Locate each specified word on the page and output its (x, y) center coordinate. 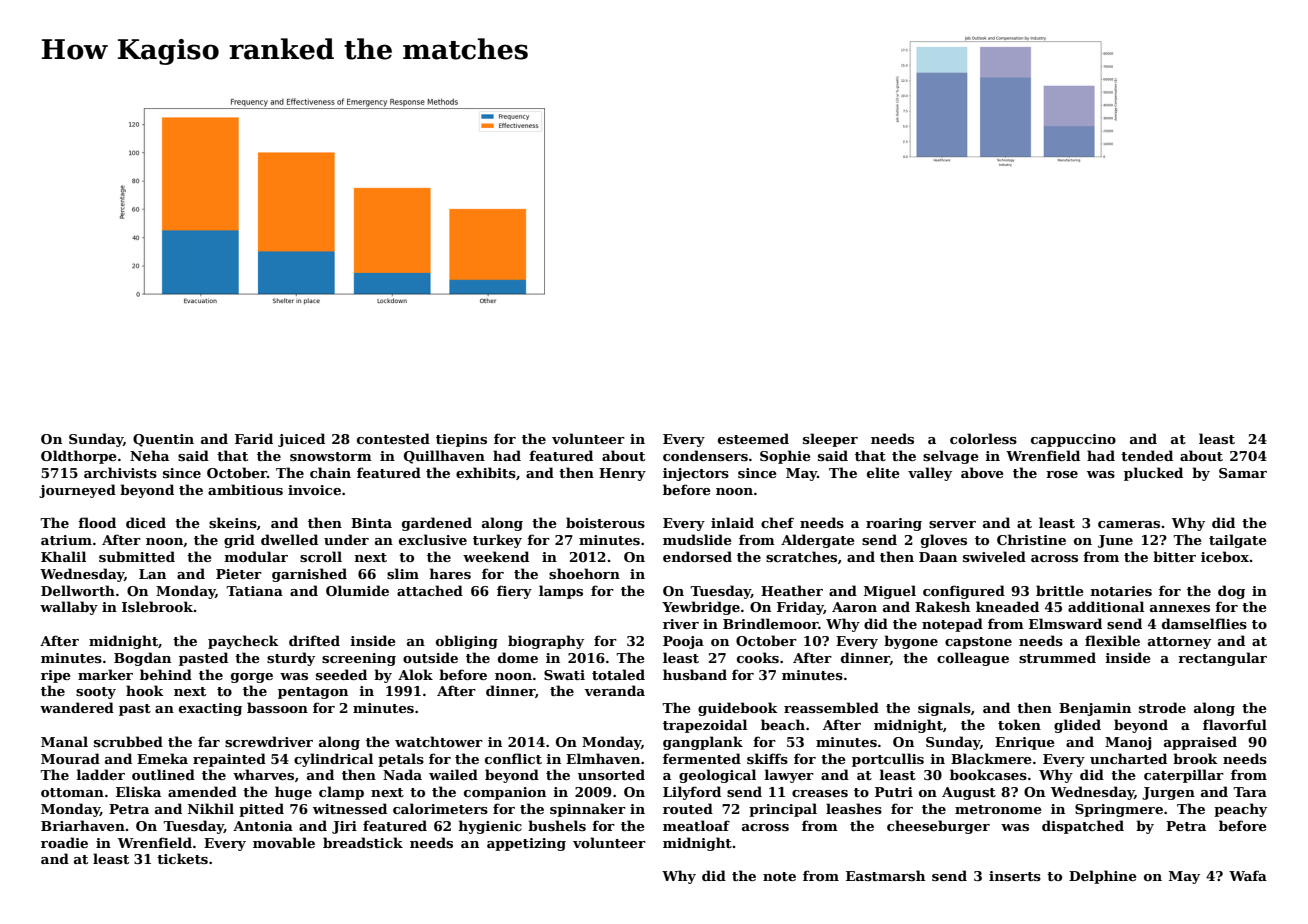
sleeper (830, 440)
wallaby (69, 608)
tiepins (461, 440)
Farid (254, 438)
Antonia (263, 826)
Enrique (1025, 743)
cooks (758, 657)
